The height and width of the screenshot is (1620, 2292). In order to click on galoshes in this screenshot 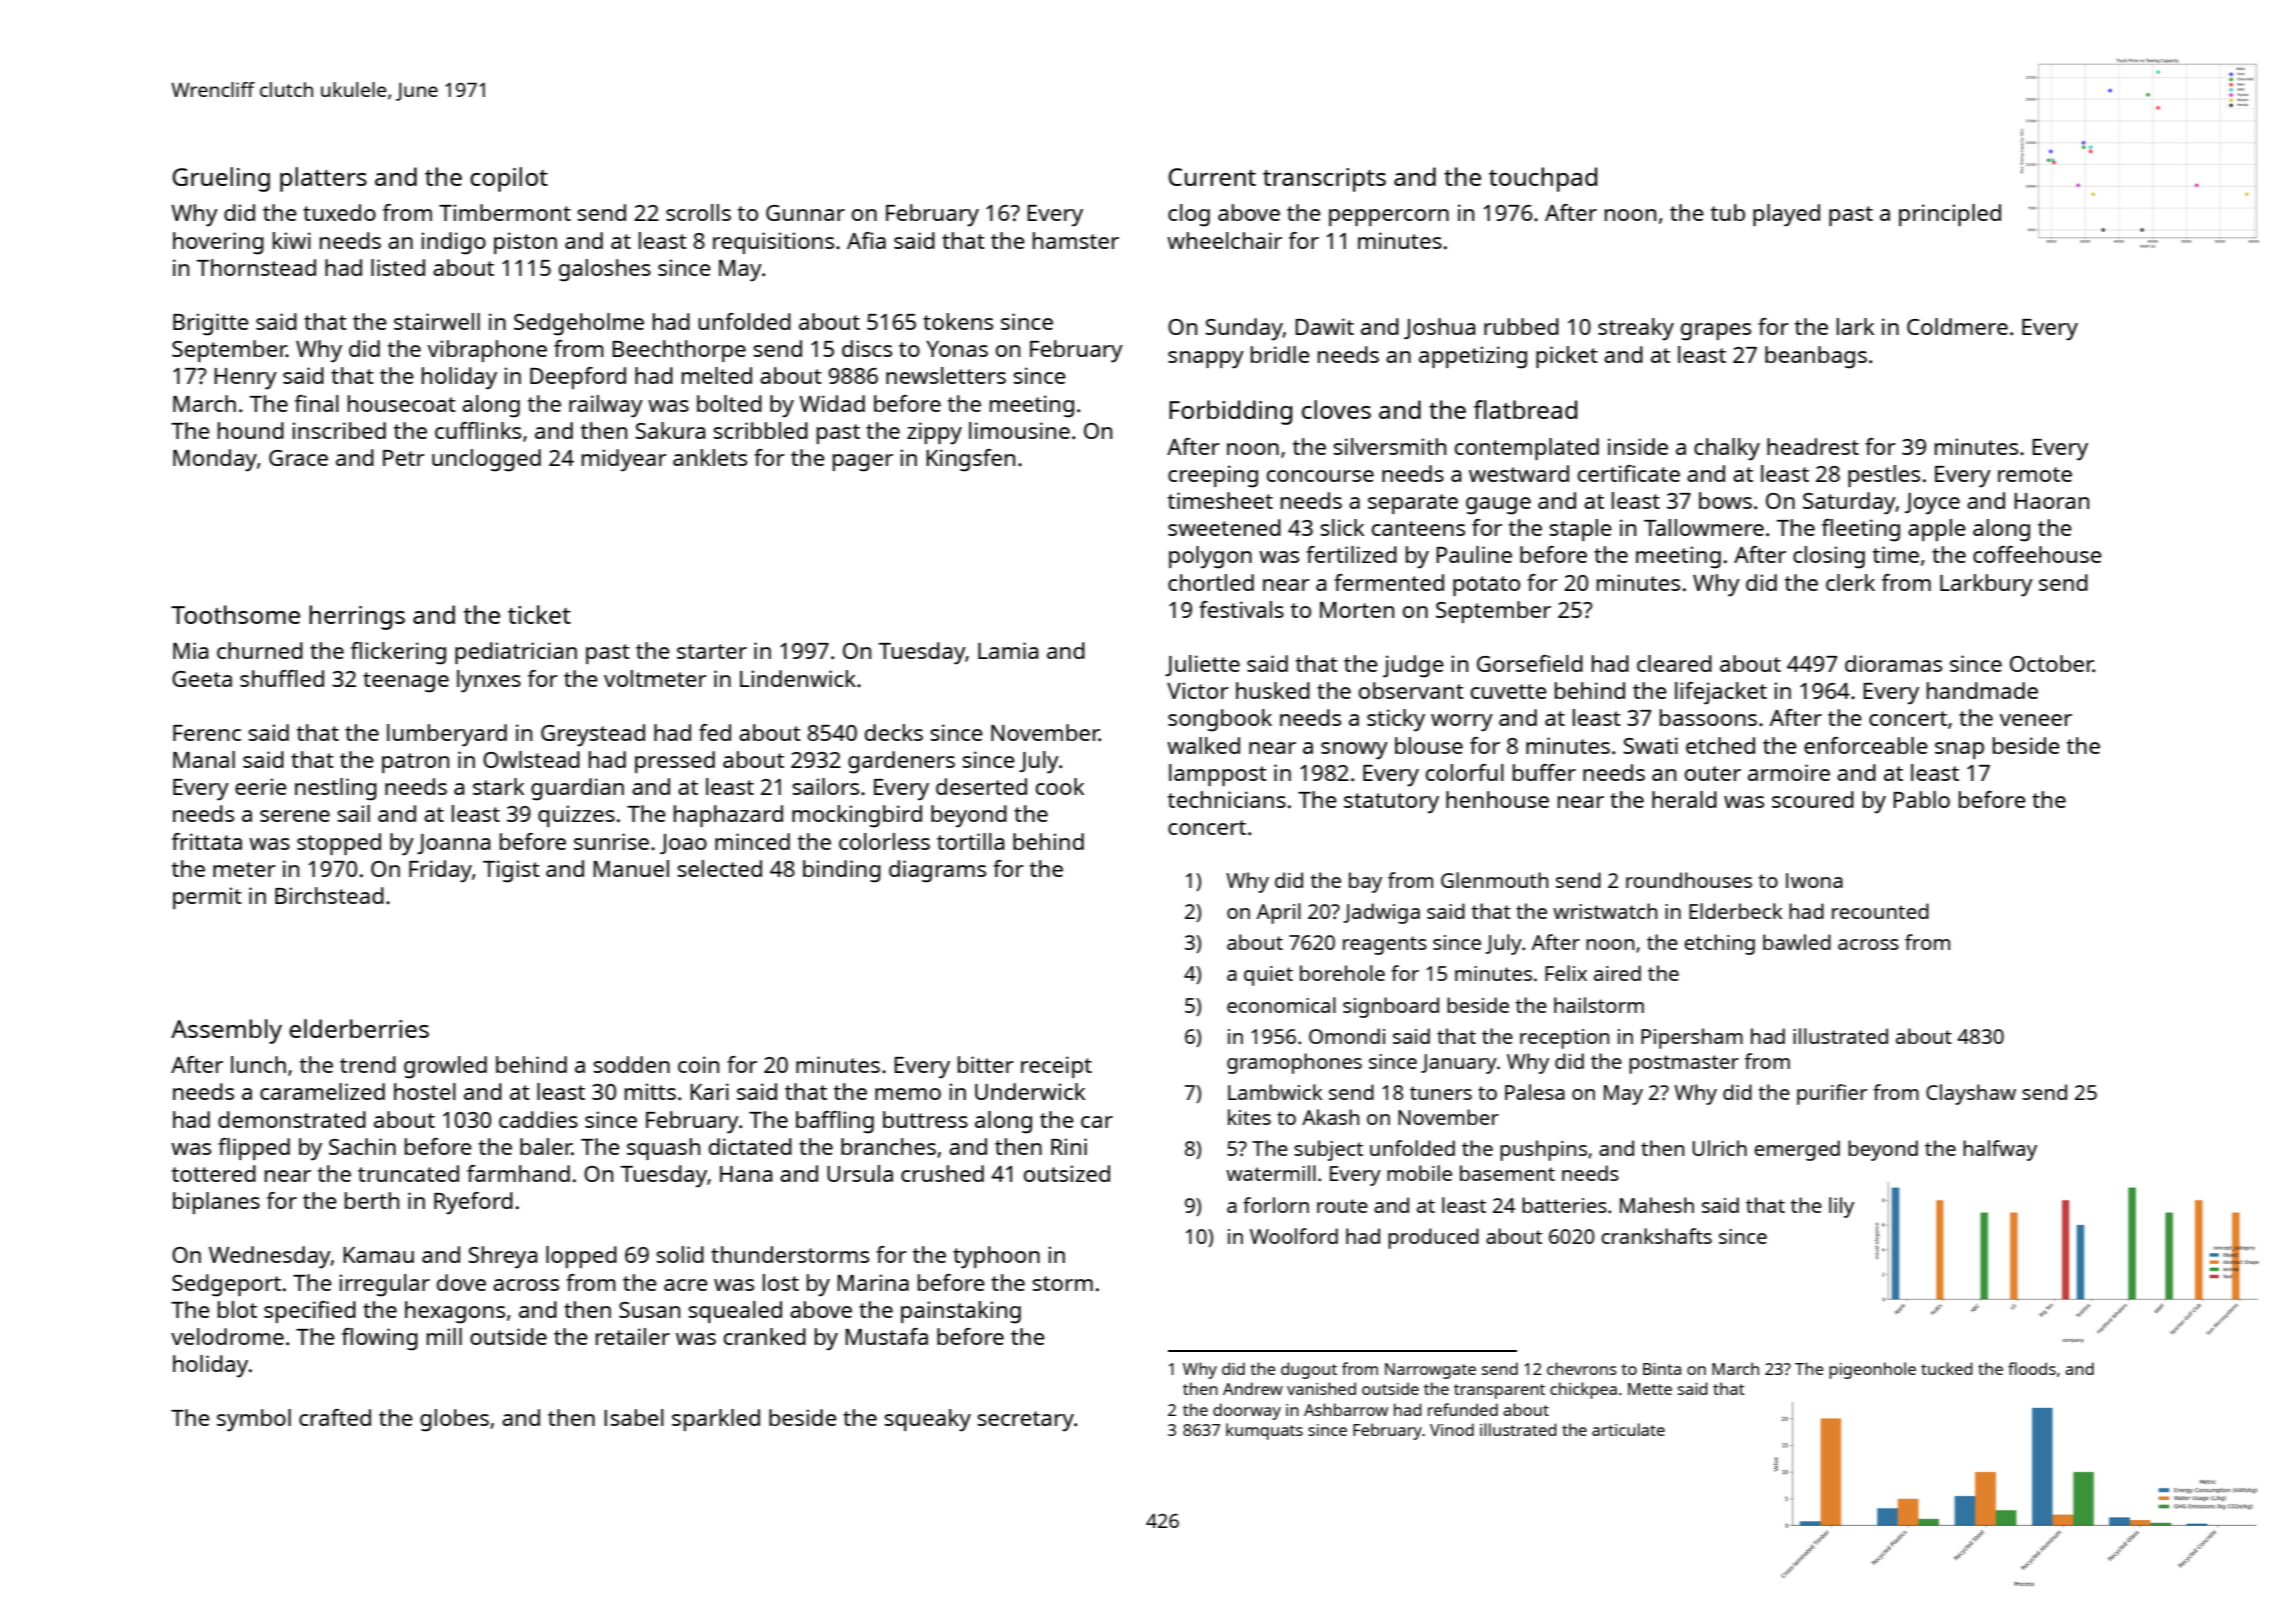, I will do `click(605, 270)`.
